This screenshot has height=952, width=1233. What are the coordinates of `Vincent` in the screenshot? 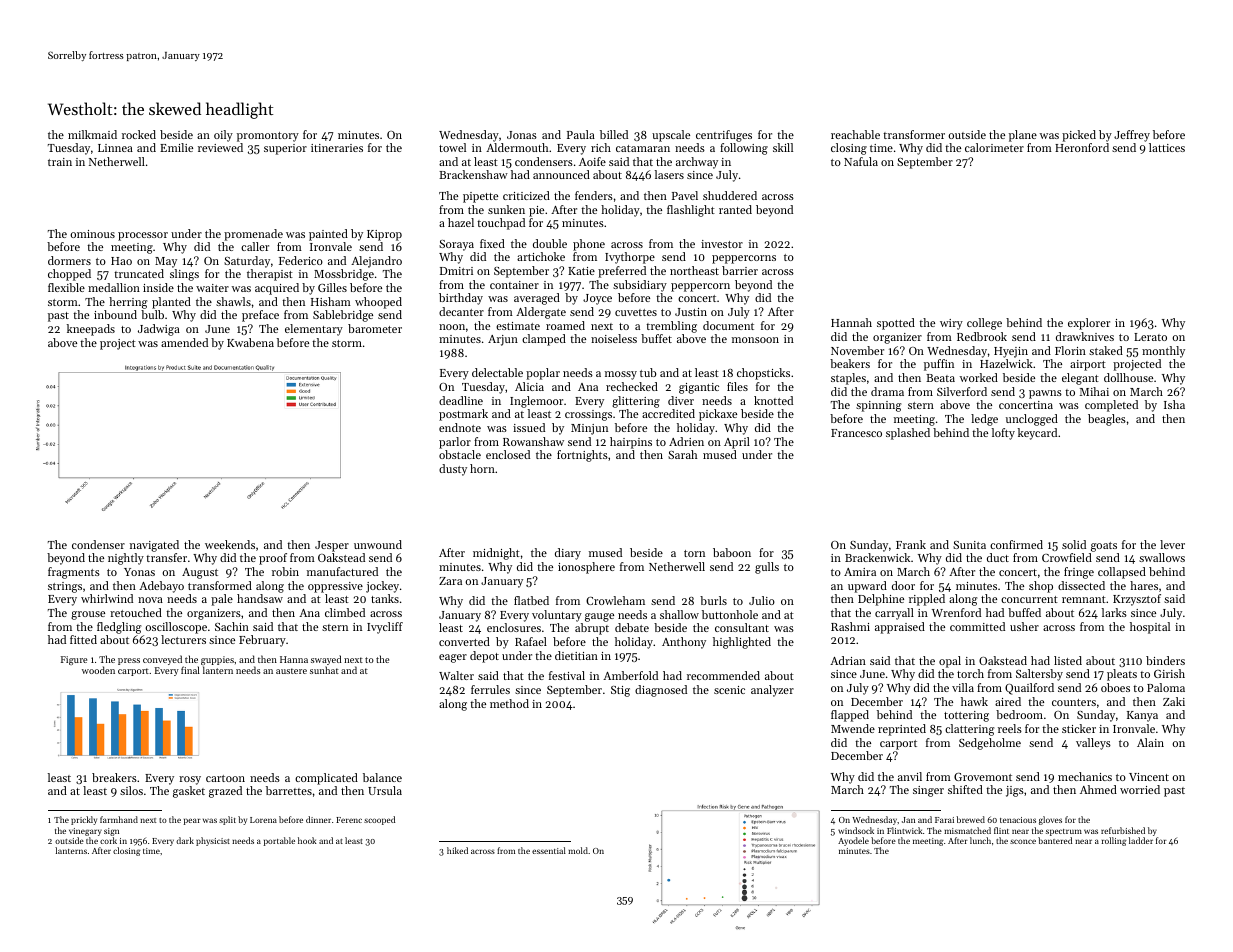 It's located at (1149, 777).
